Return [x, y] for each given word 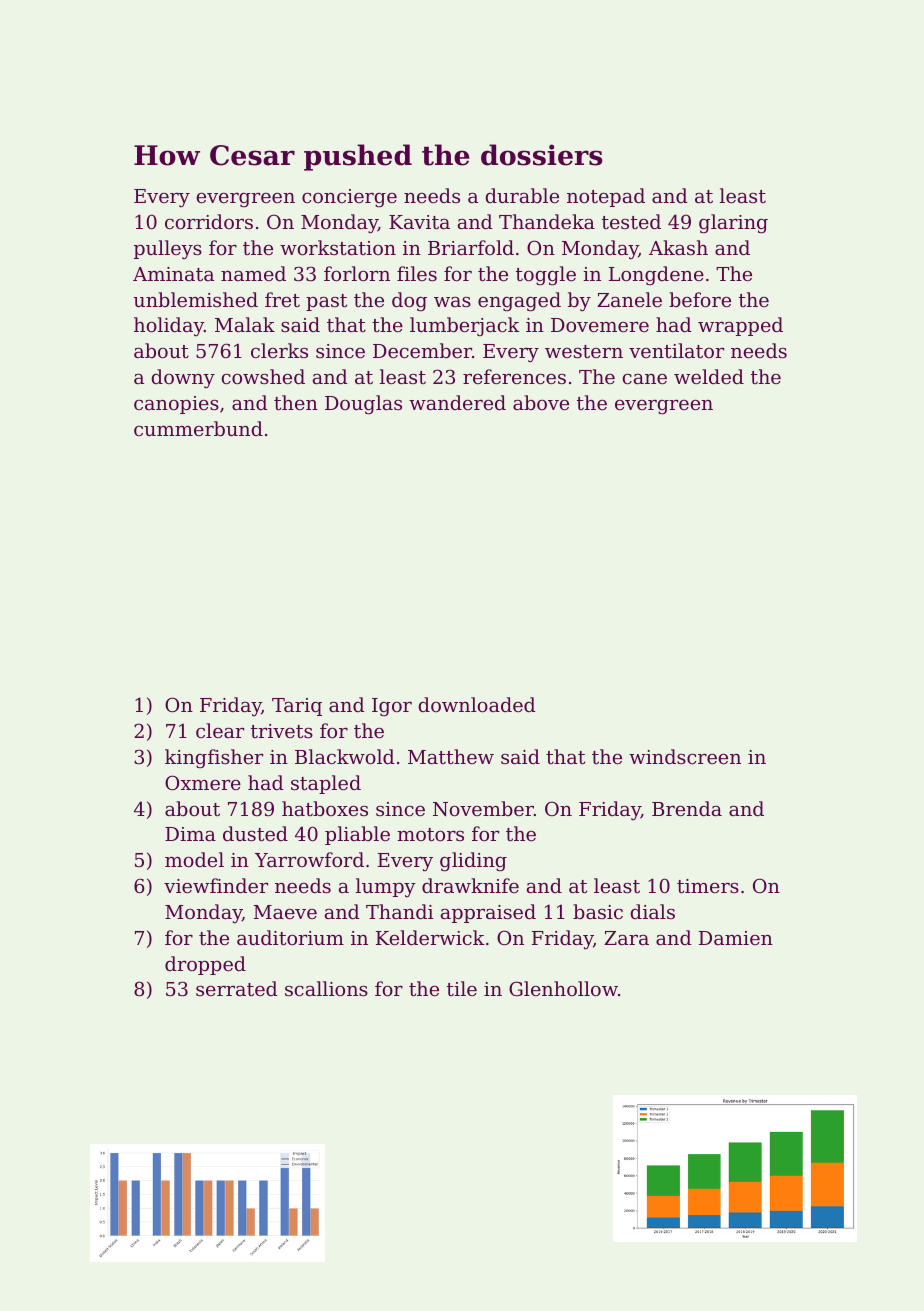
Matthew [451, 756]
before [700, 299]
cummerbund [198, 428]
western [584, 351]
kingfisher [214, 759]
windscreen [685, 756]
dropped [205, 965]
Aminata [173, 274]
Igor [392, 707]
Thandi [399, 911]
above [541, 402]
